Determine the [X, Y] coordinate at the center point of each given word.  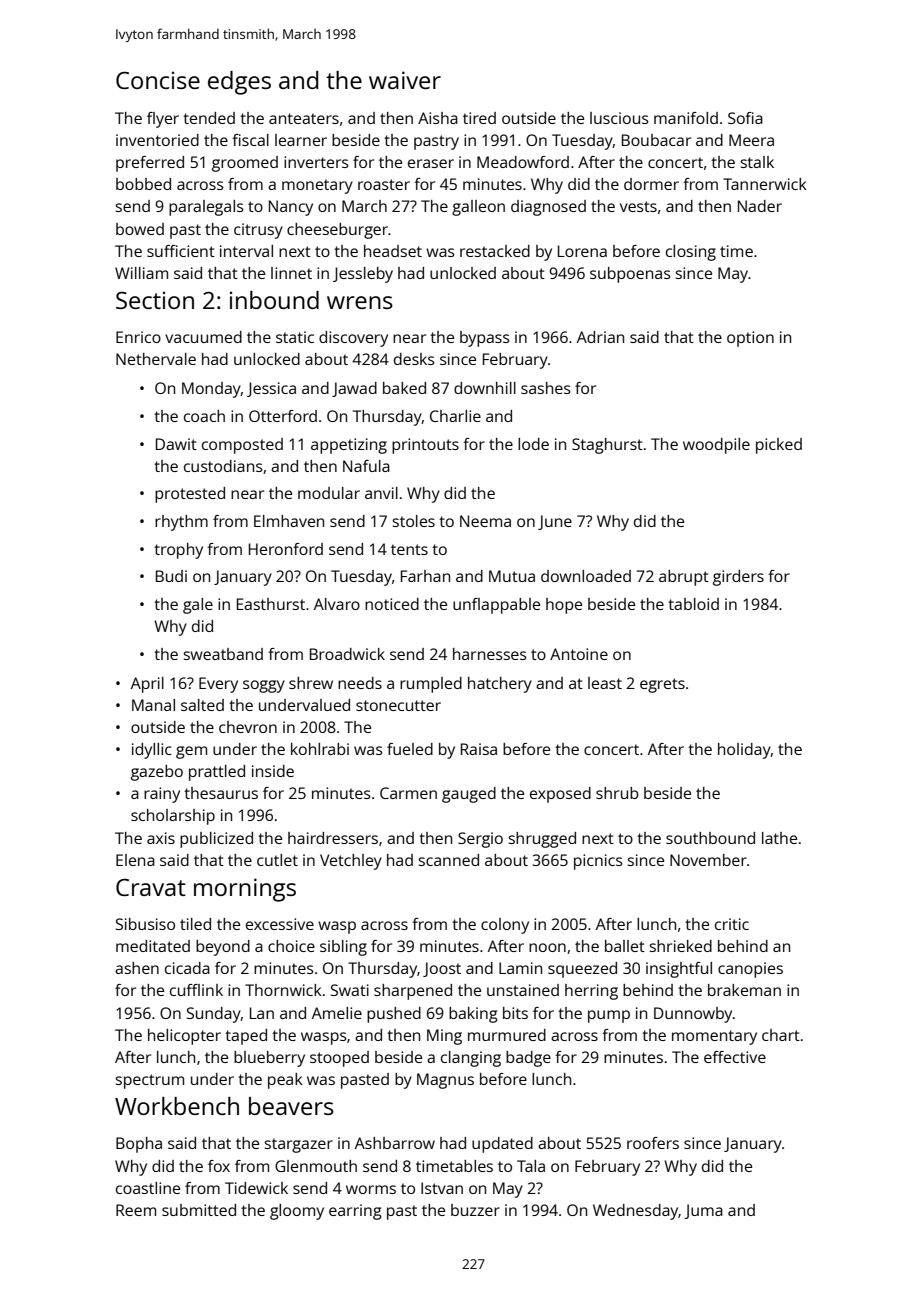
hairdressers [333, 838]
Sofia [745, 118]
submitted [199, 1210]
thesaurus [221, 793]
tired [479, 118]
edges [239, 83]
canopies [750, 970]
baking [473, 1015]
